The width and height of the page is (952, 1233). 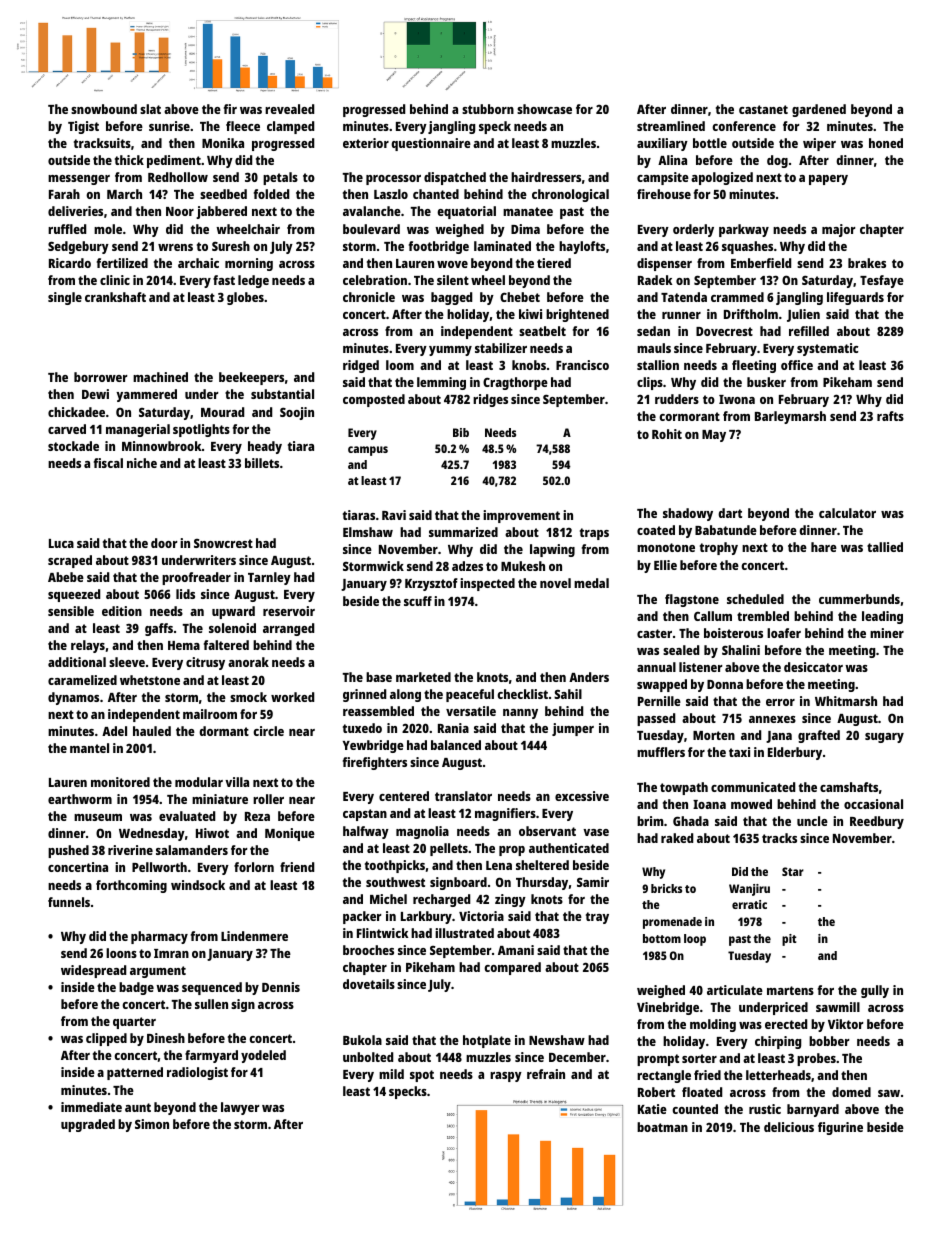 What do you see at coordinates (505, 814) in the page?
I see `magnifiers` at bounding box center [505, 814].
